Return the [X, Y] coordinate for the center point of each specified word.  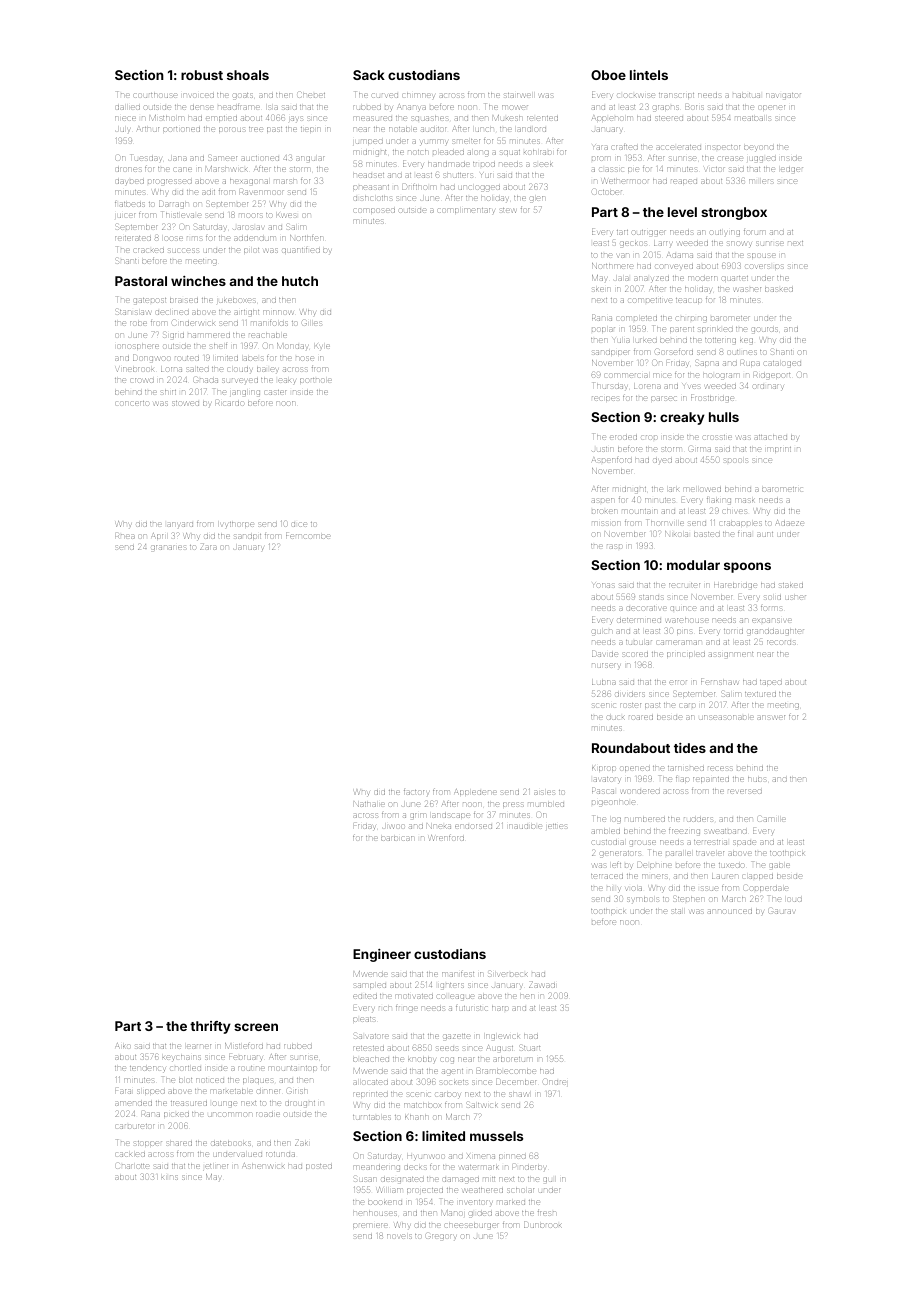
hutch [300, 281]
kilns [169, 1177]
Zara [208, 547]
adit [208, 192]
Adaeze [790, 523]
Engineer [382, 955]
